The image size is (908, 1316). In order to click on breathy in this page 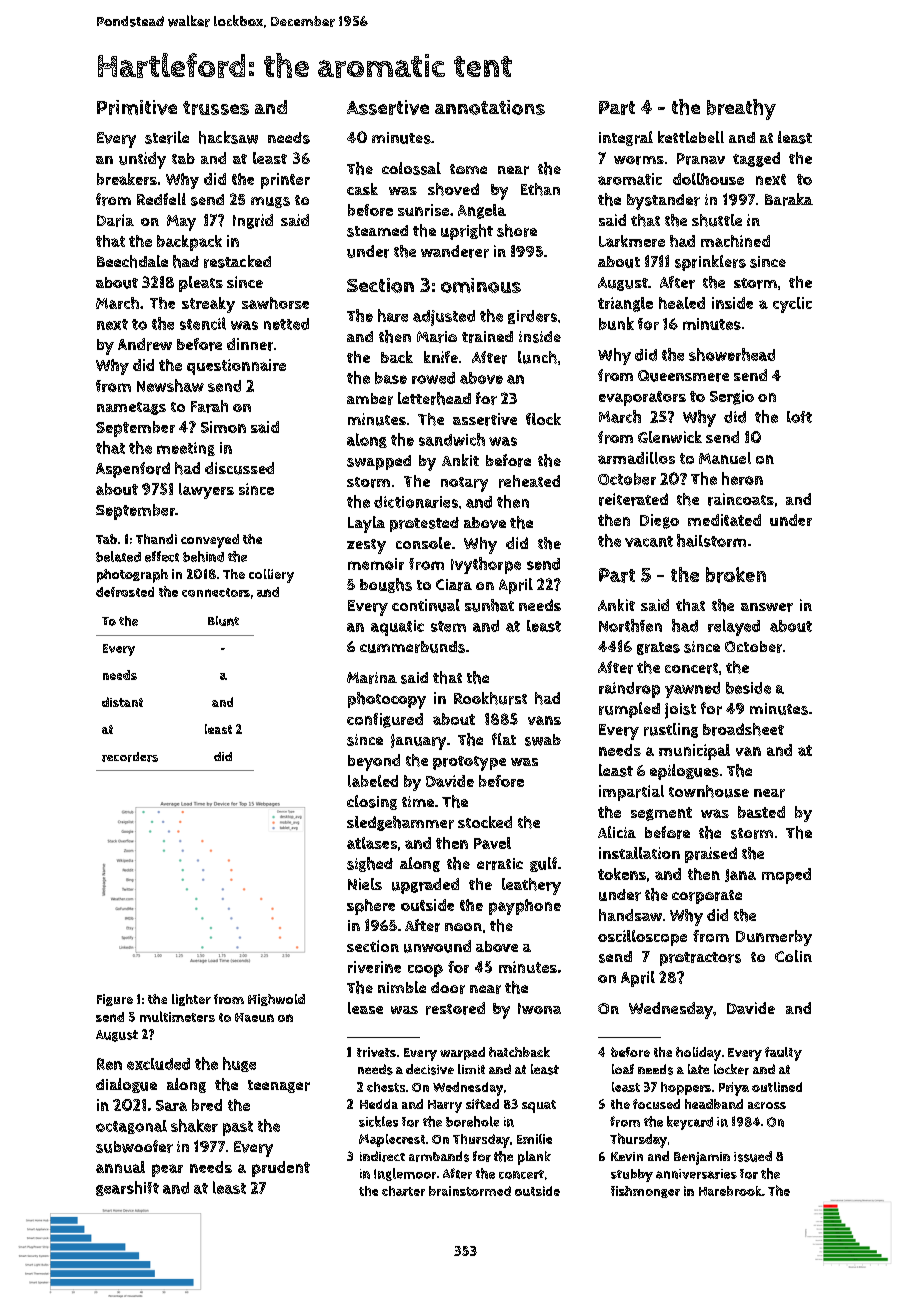, I will do `click(741, 109)`.
